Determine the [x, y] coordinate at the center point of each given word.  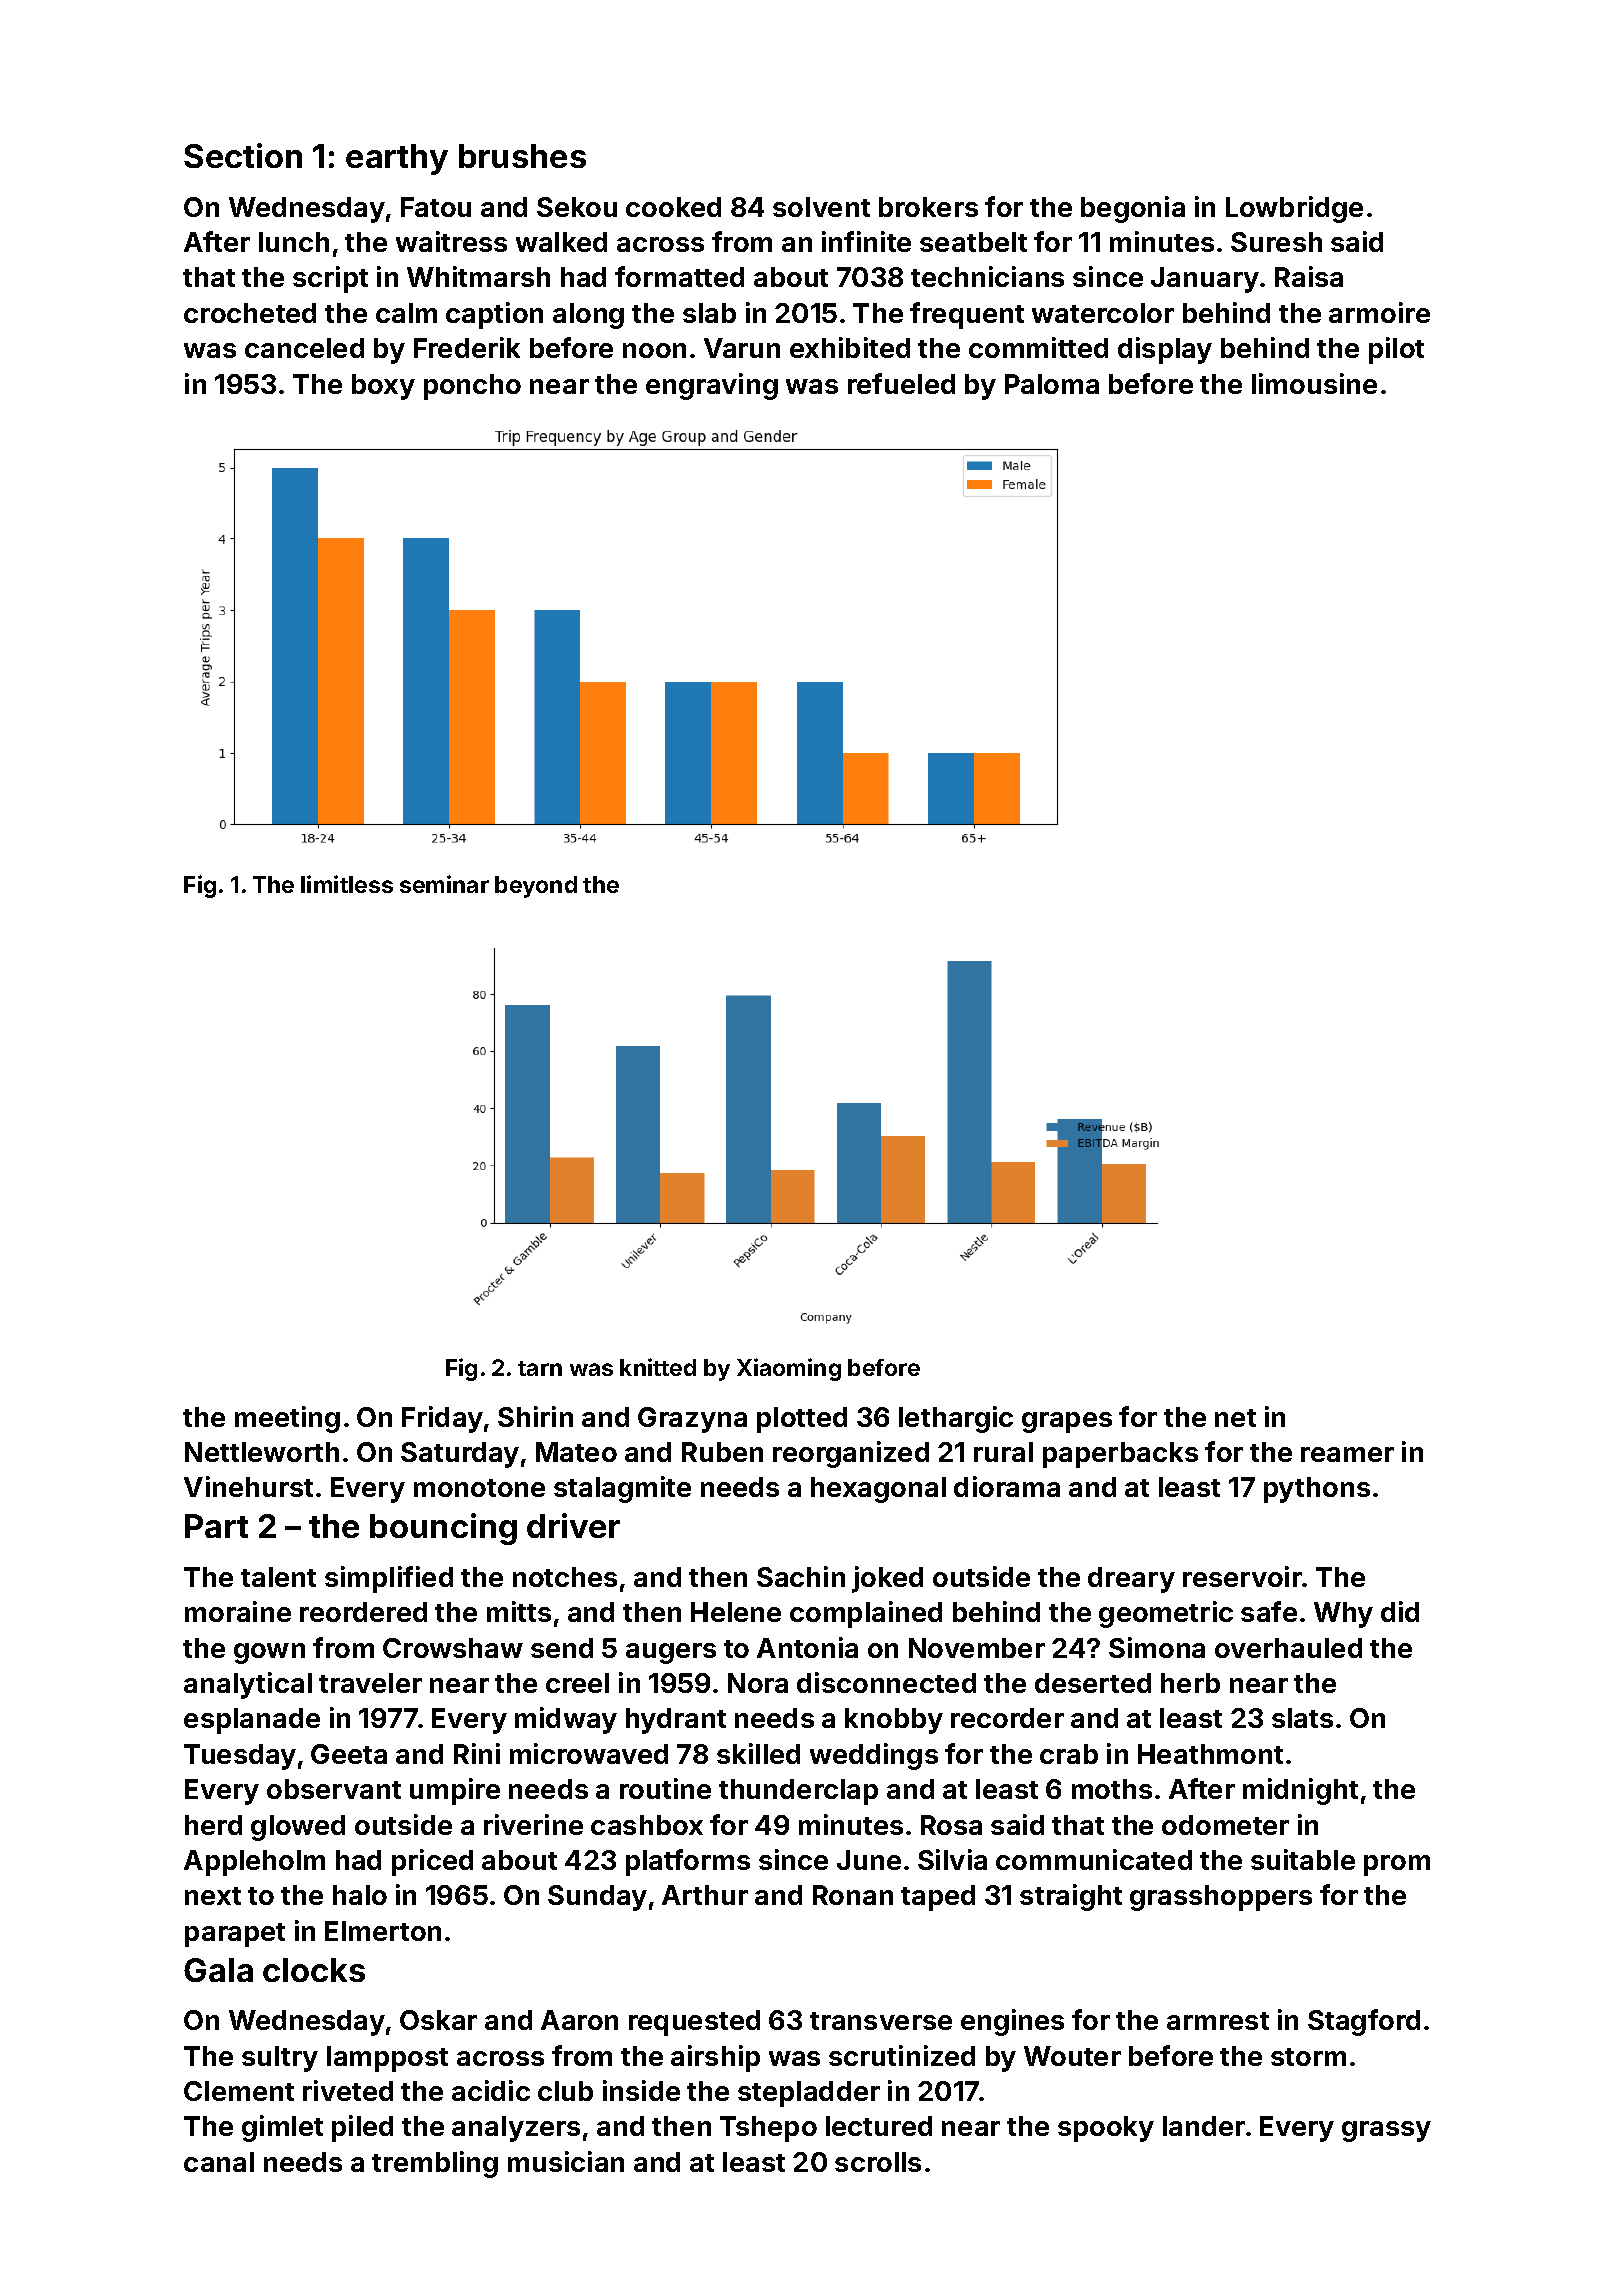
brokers [928, 207]
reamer [1347, 1454]
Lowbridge [1294, 209]
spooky [1106, 2129]
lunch [294, 242]
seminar [444, 884]
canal [219, 2162]
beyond [536, 887]
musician [566, 2161]
